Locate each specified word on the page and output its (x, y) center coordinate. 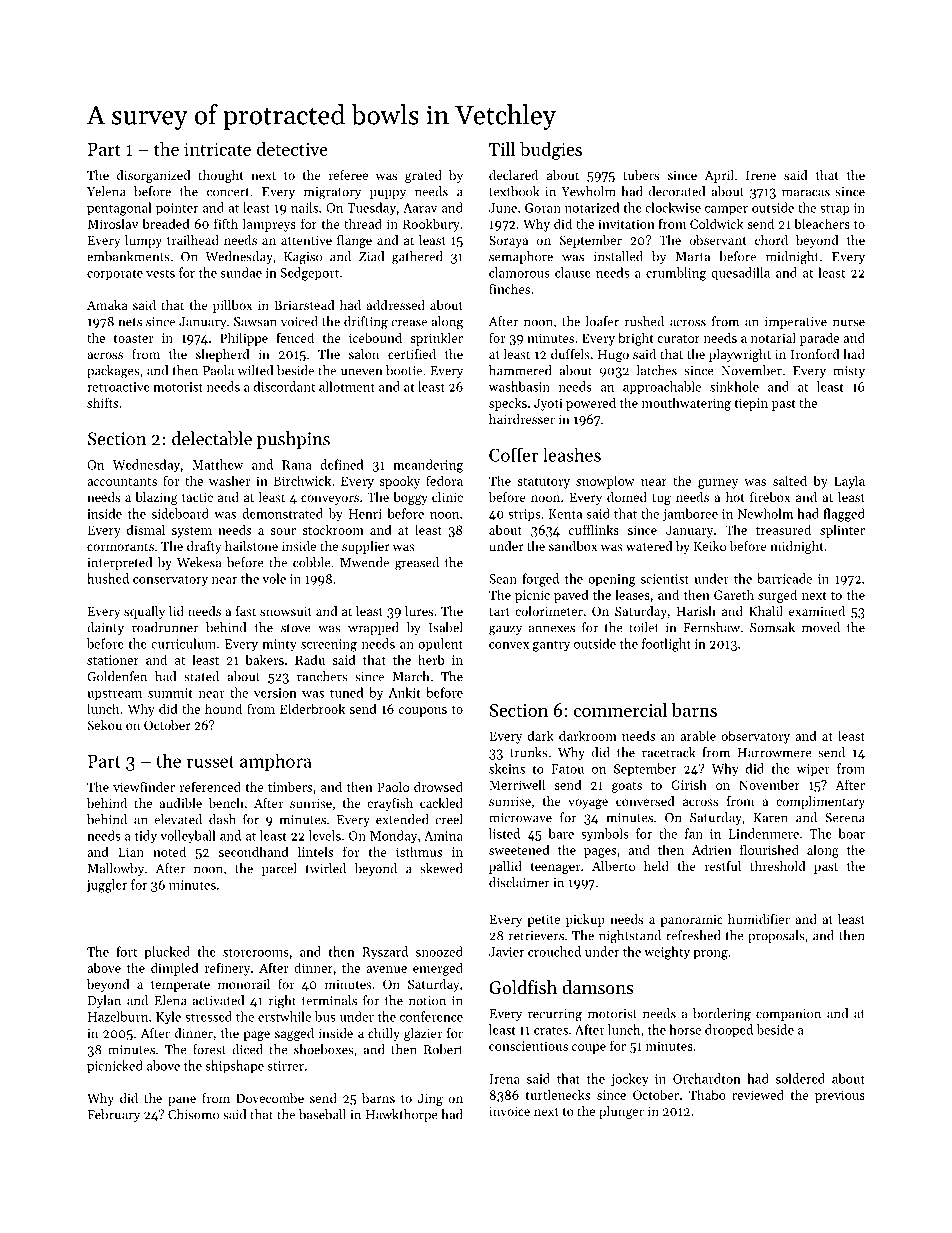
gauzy (505, 630)
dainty (105, 628)
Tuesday (371, 208)
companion (788, 1015)
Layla (849, 482)
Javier (506, 952)
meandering (428, 466)
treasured (783, 529)
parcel (279, 869)
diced (247, 1049)
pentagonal (119, 209)
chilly (384, 1034)
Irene (761, 175)
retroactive (118, 387)
